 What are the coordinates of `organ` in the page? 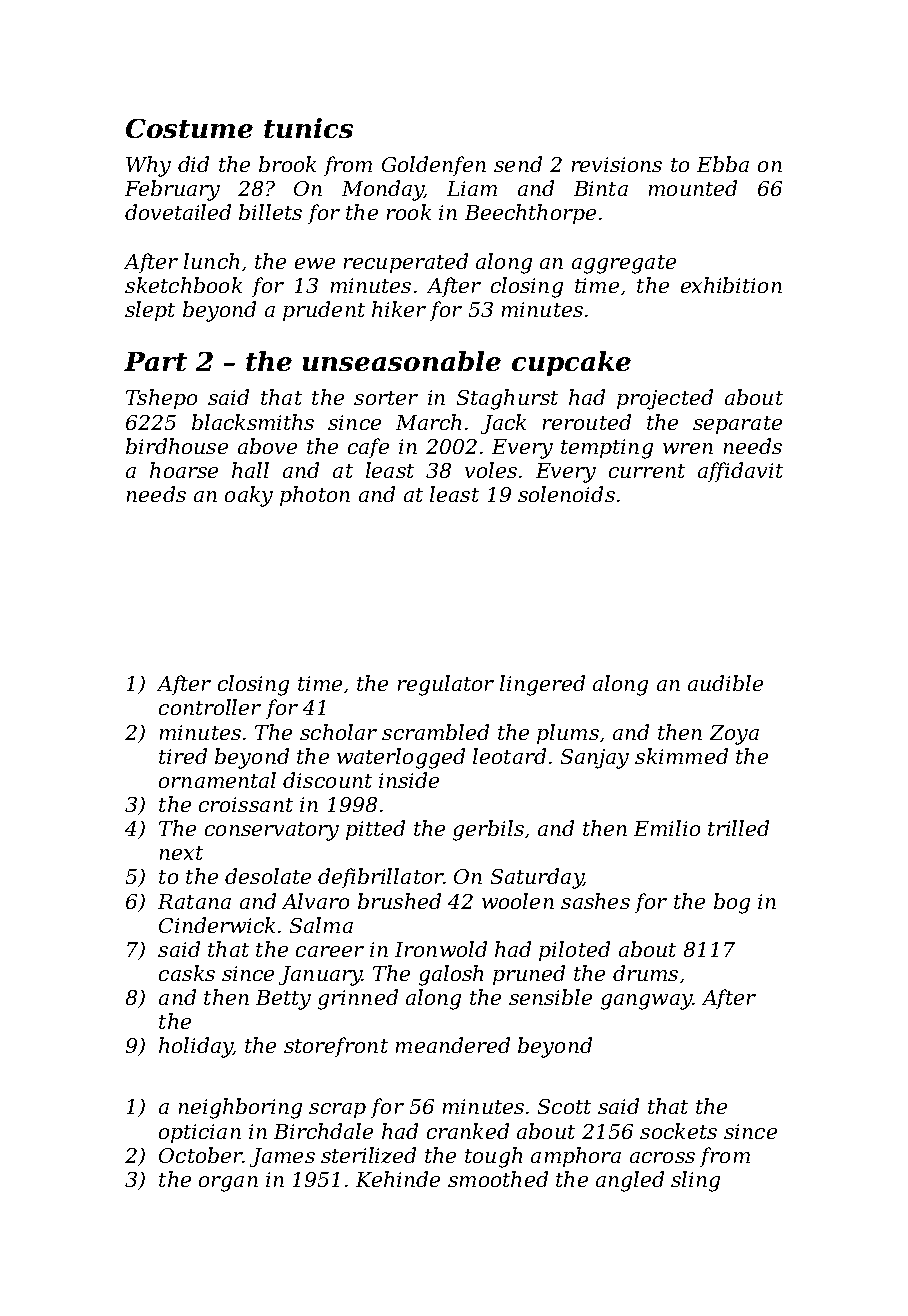 It's located at (228, 1184).
